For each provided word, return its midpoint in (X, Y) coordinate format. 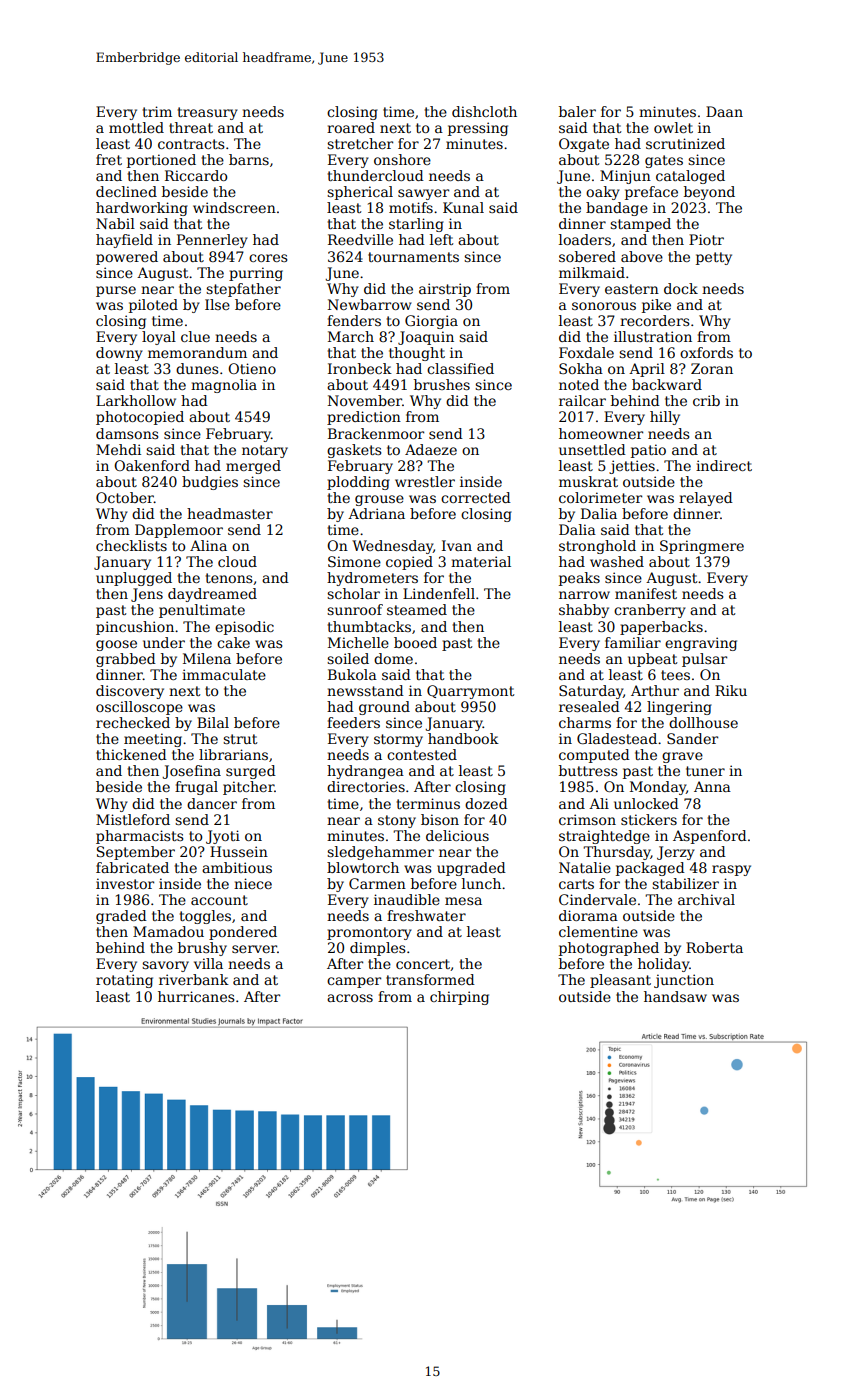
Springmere (702, 547)
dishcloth (484, 111)
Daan (724, 111)
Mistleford (133, 819)
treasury (208, 113)
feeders (353, 722)
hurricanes (196, 996)
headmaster (230, 513)
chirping (459, 998)
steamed (417, 609)
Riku (731, 690)
